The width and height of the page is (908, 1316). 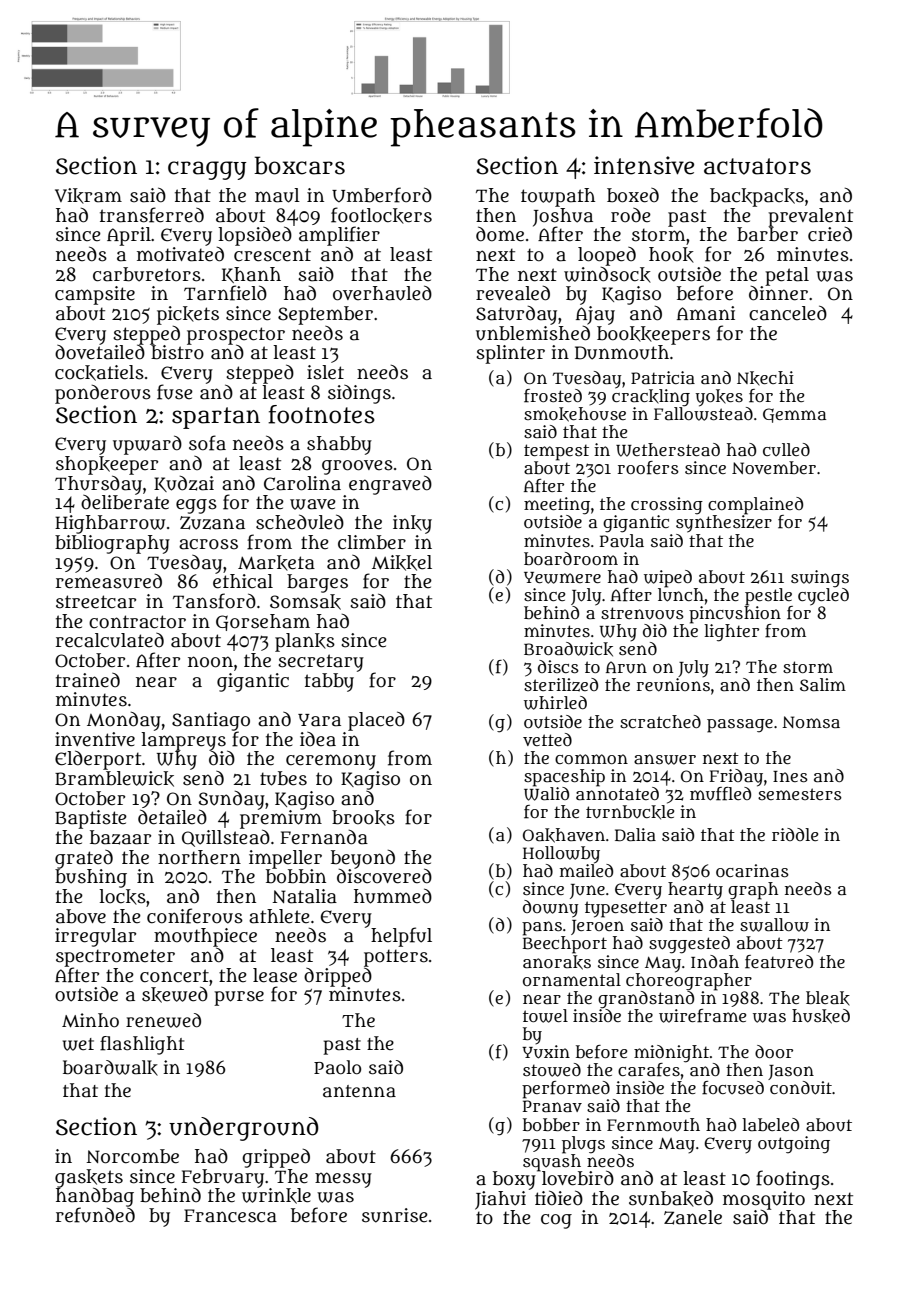 What do you see at coordinates (122, 897) in the page?
I see `locks` at bounding box center [122, 897].
